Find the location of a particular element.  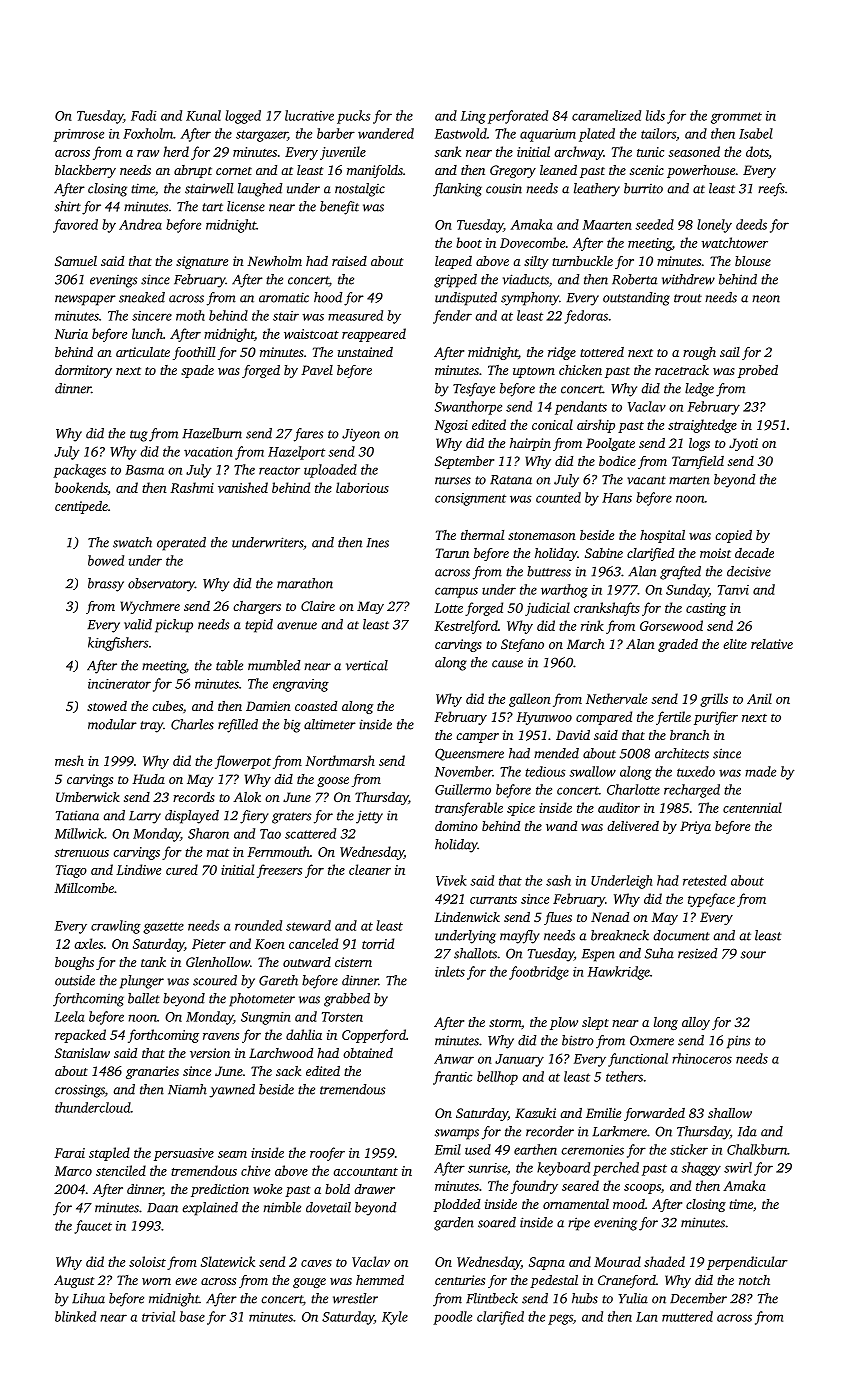

bodice is located at coordinates (617, 461).
